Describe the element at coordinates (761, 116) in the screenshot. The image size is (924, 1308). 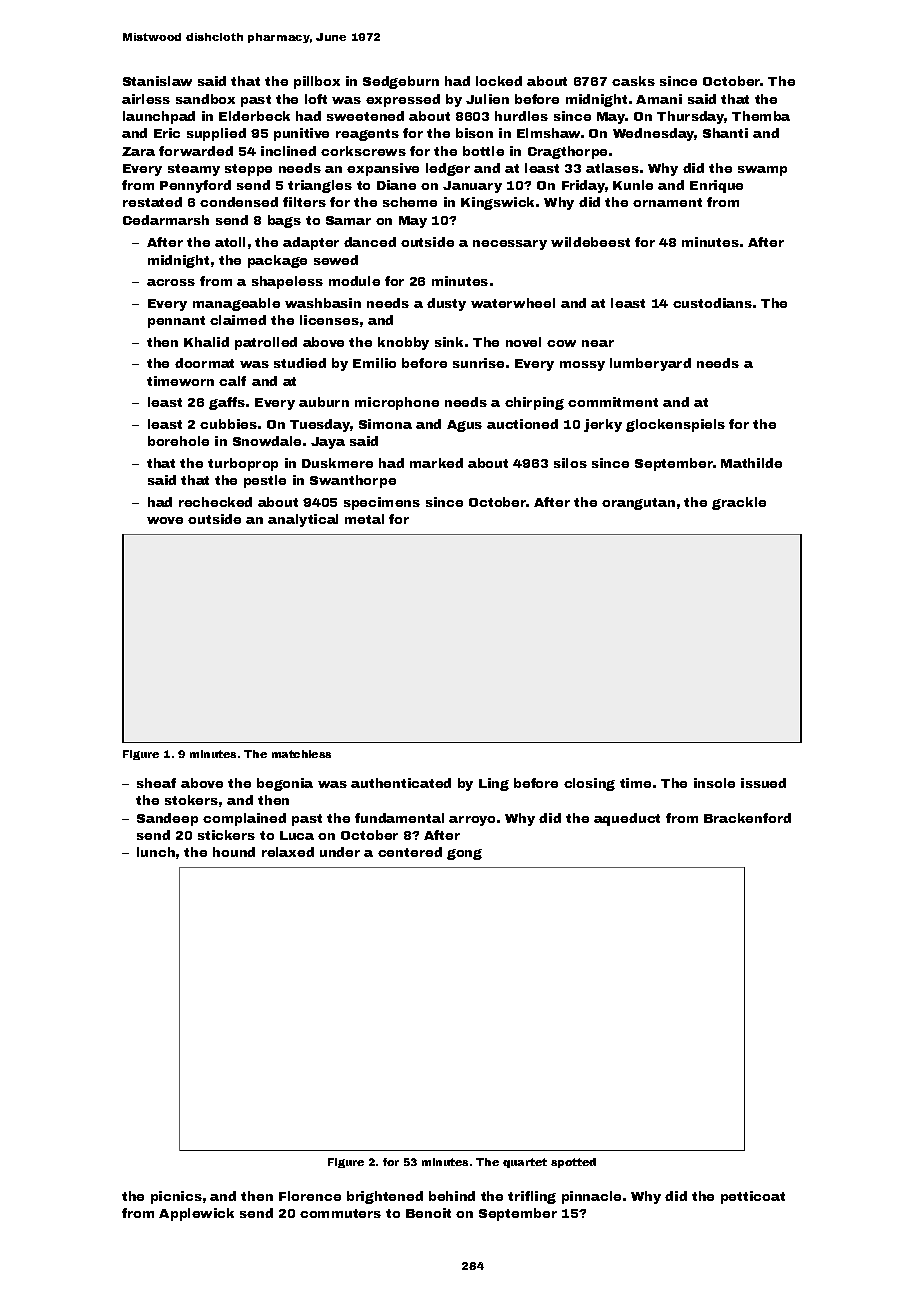
I see `Themba` at that location.
